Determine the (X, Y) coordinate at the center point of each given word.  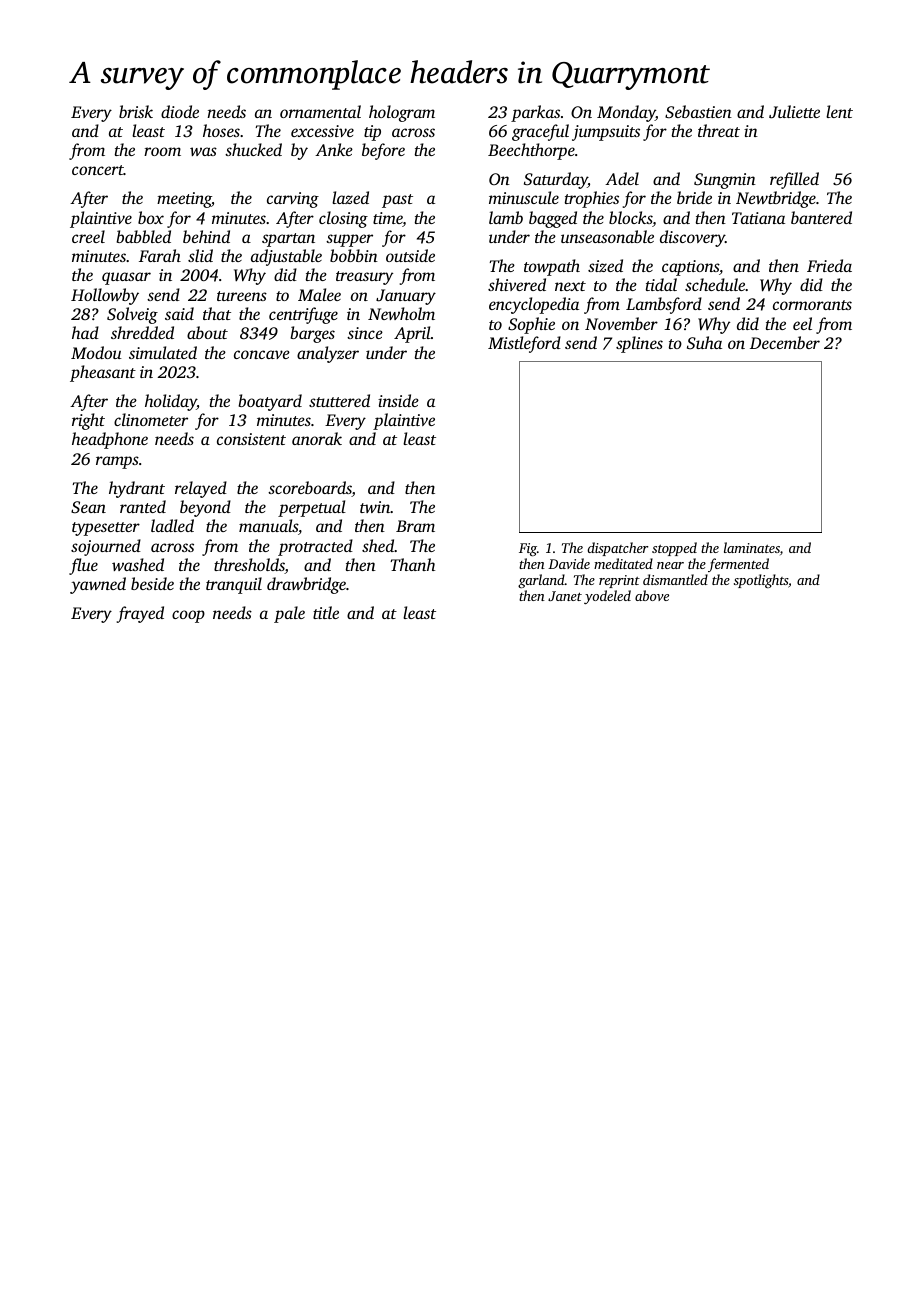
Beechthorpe (531, 151)
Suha (704, 342)
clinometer (151, 419)
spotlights (761, 581)
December (785, 342)
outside (410, 255)
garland (541, 581)
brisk (136, 111)
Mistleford (524, 344)
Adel (622, 178)
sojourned (106, 547)
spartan (288, 240)
